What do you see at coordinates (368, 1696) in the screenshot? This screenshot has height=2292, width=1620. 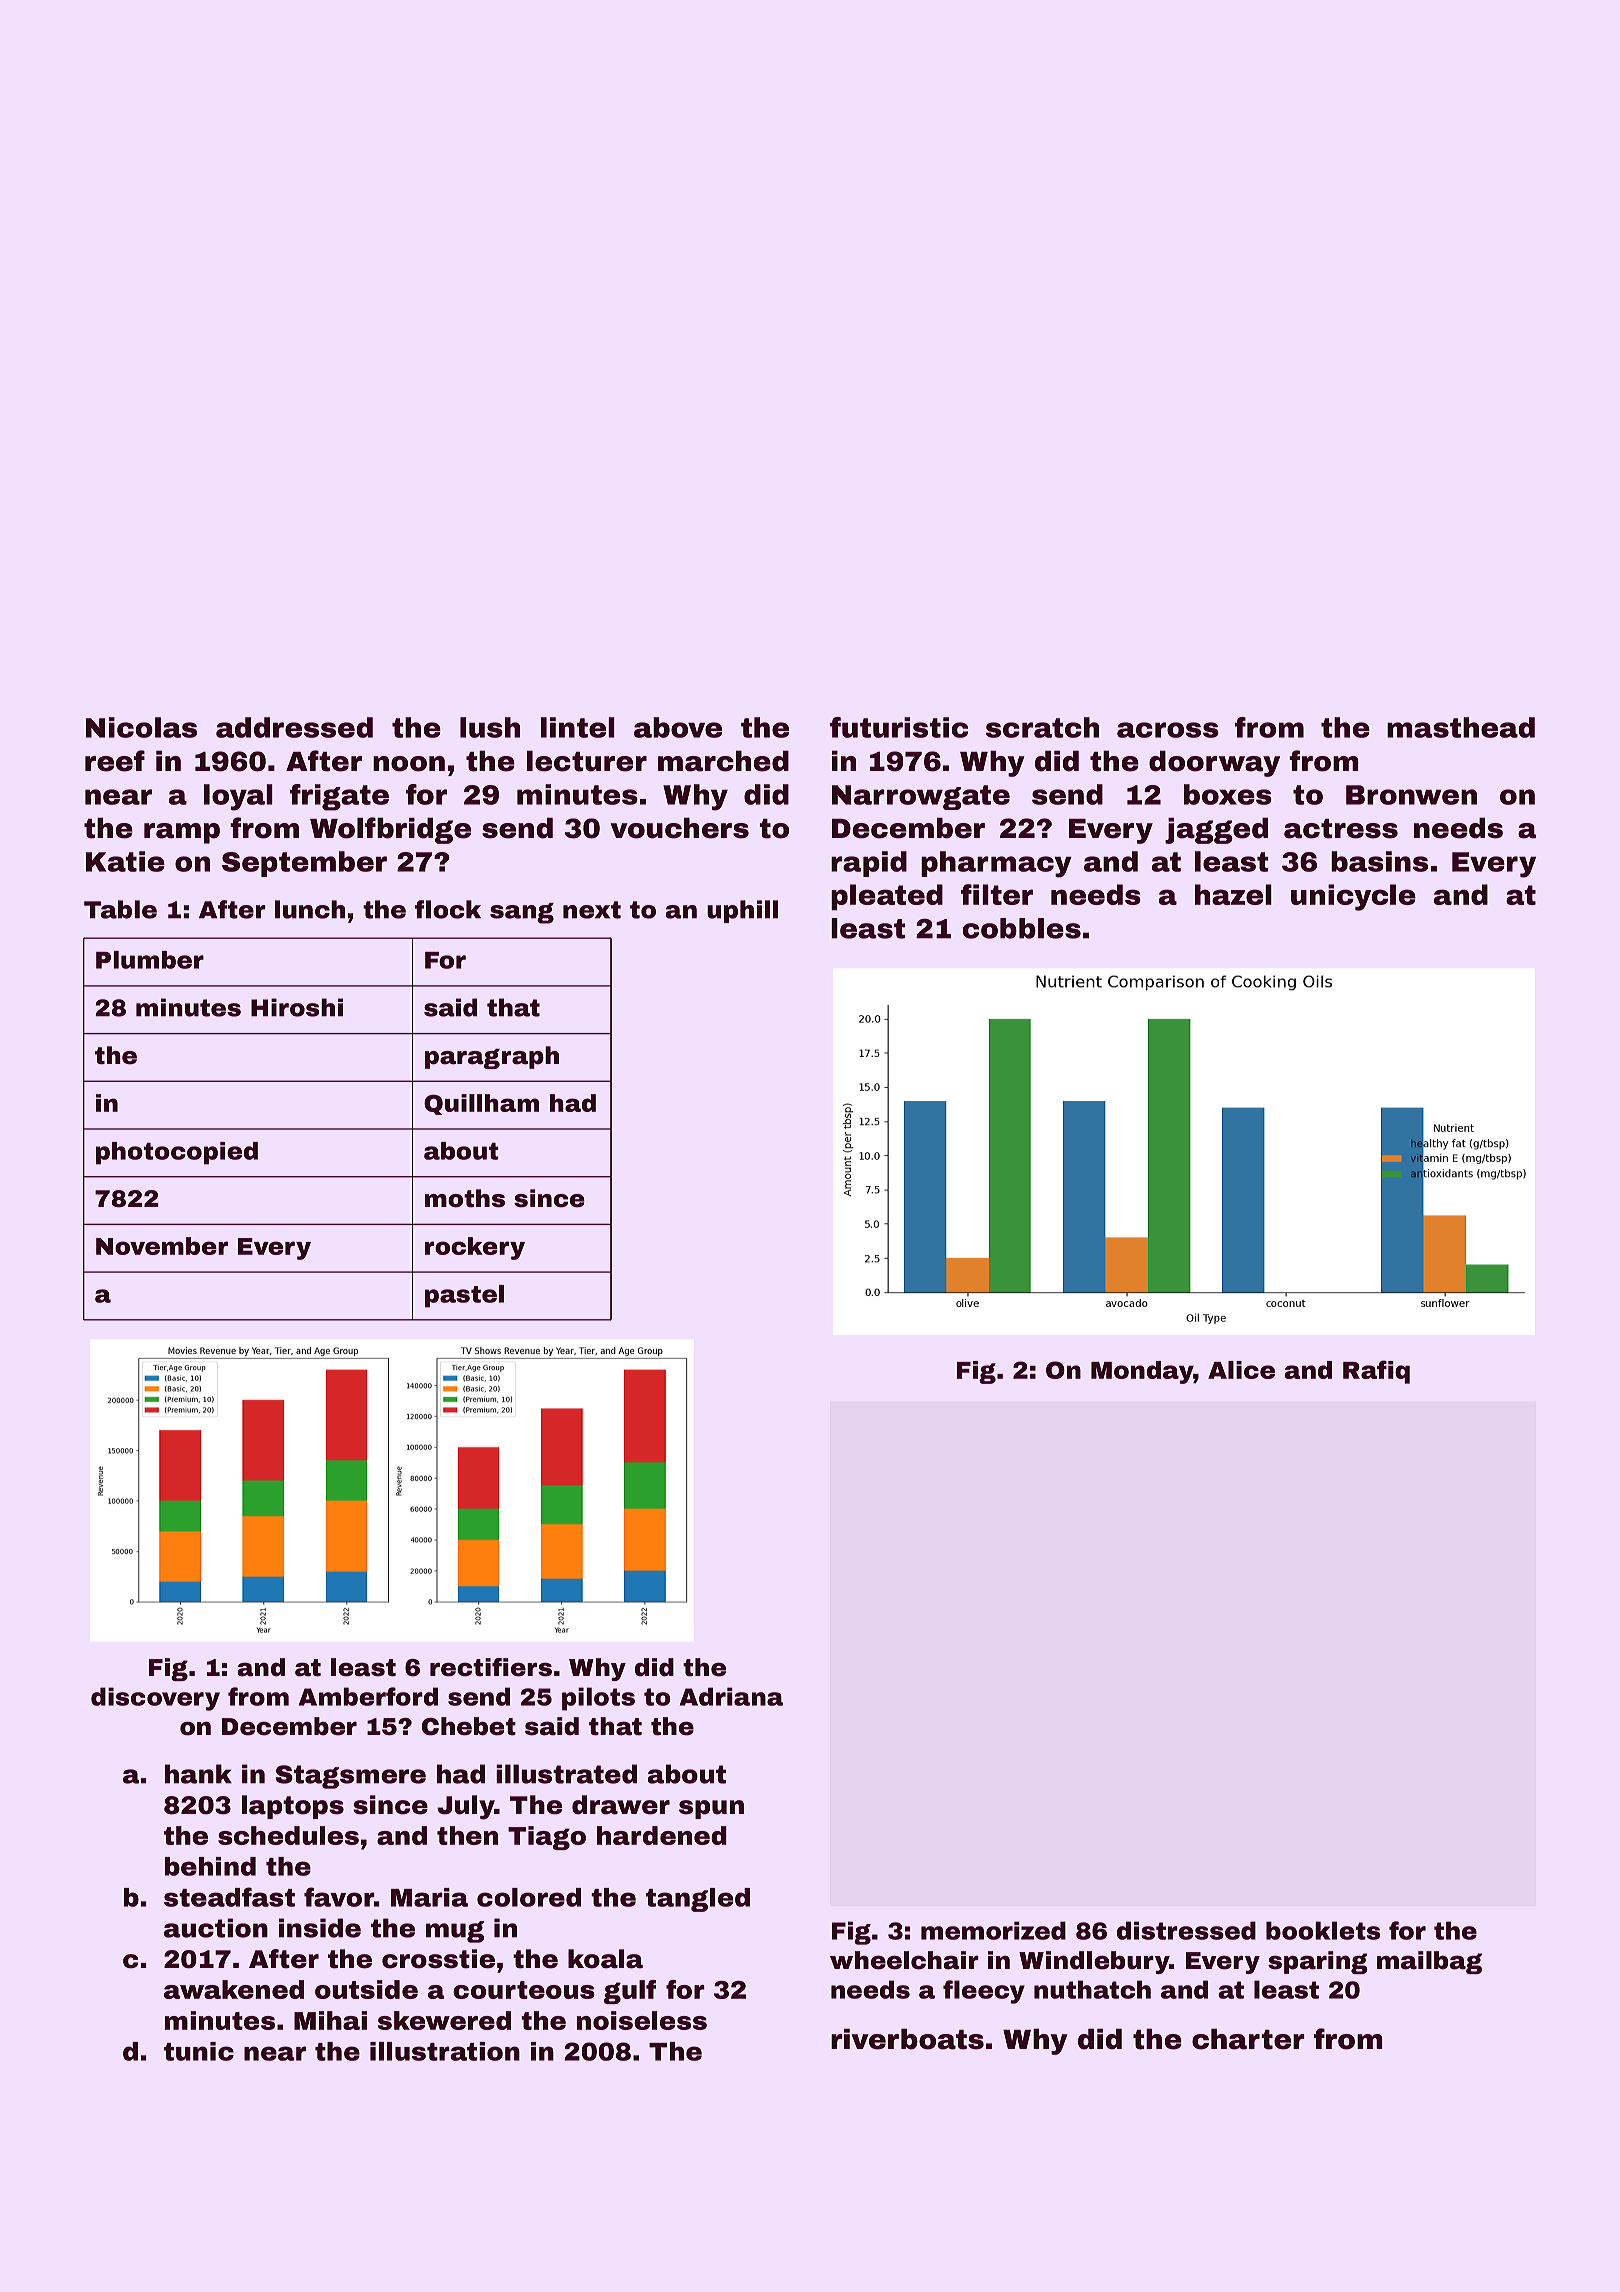 I see `Amberford` at bounding box center [368, 1696].
